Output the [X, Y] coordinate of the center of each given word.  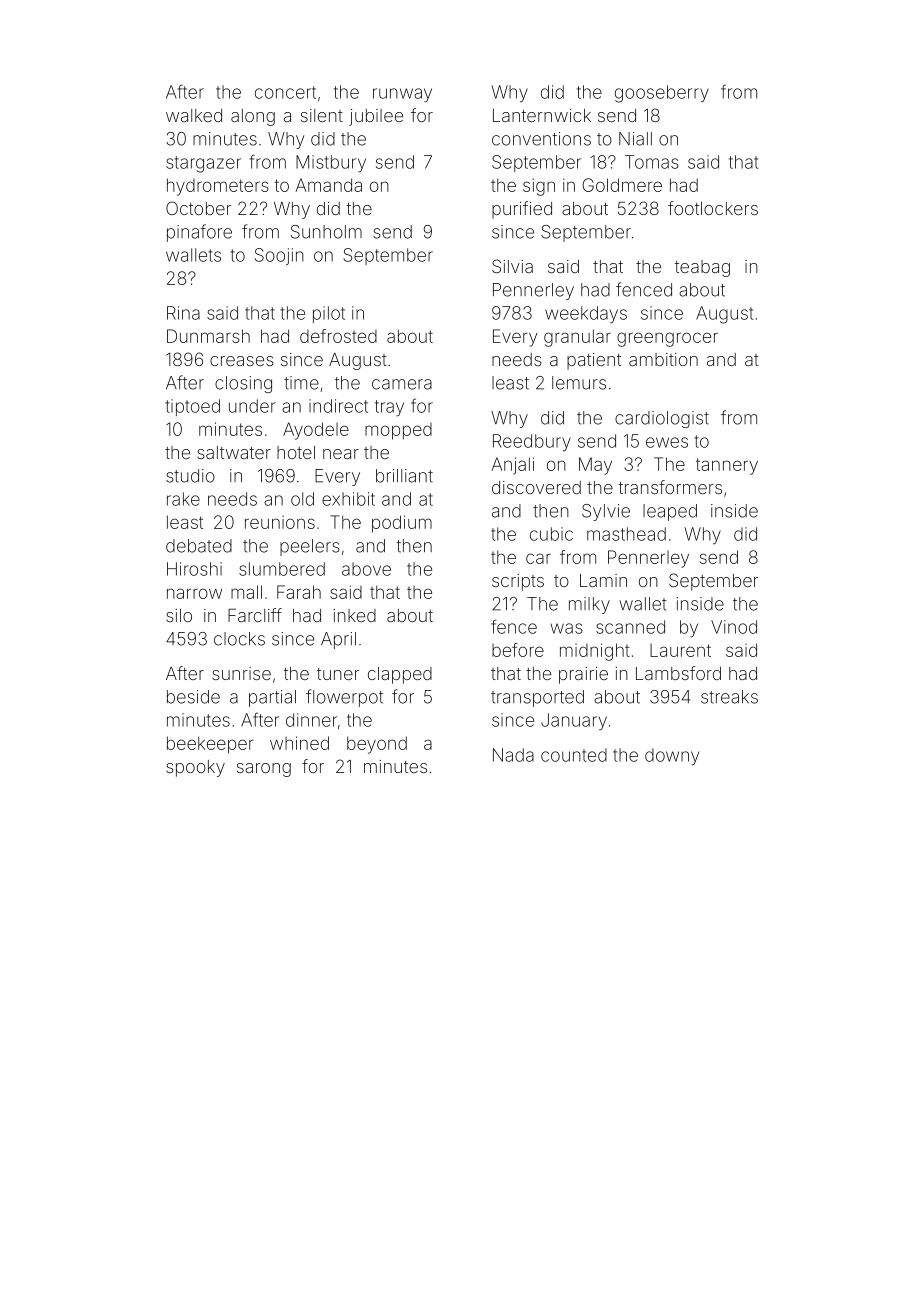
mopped [398, 431]
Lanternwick [542, 115]
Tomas [652, 162]
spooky [195, 768]
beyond [377, 745]
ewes [667, 442]
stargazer [203, 164]
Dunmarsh [208, 336]
